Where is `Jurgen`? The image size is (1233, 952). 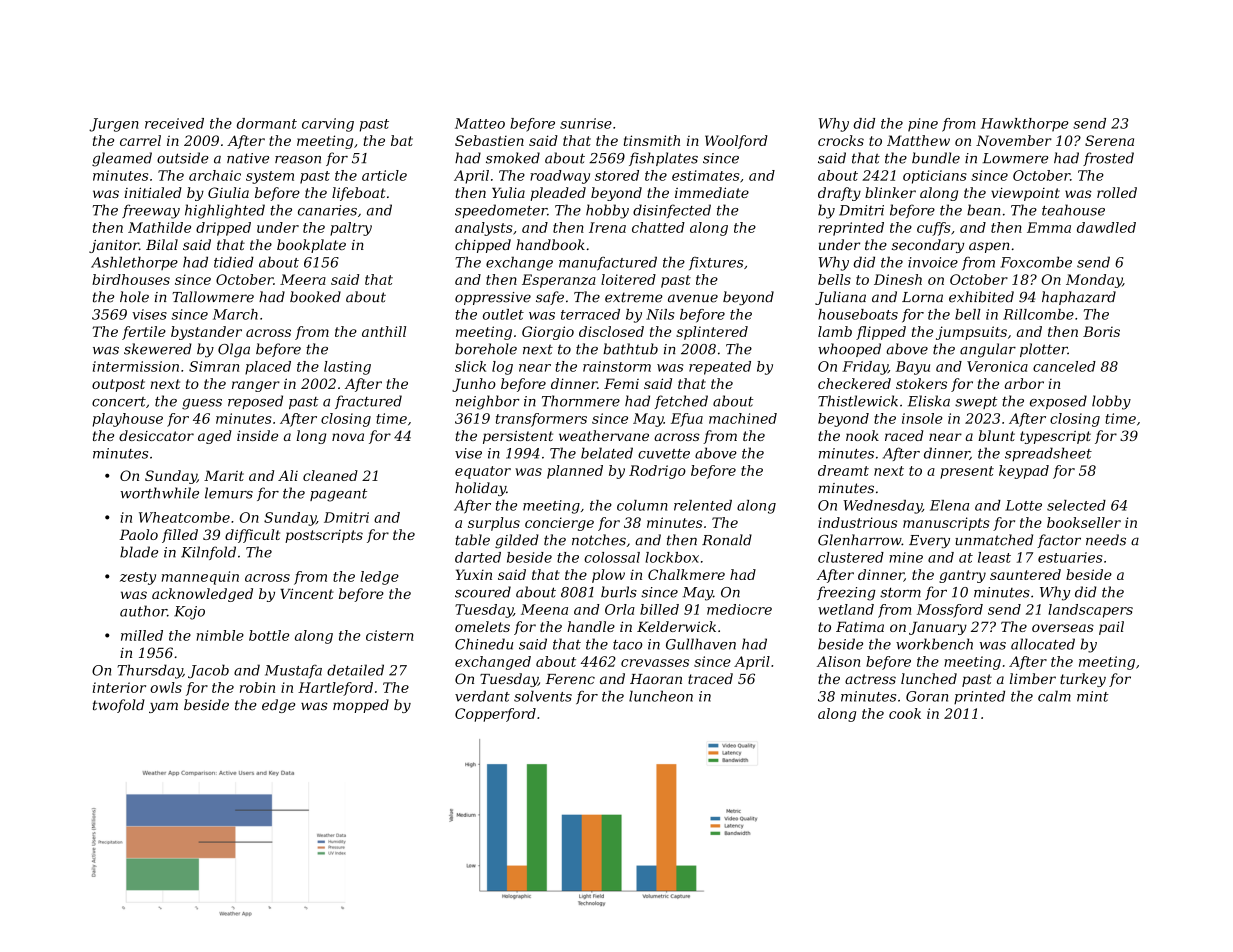 Jurgen is located at coordinates (114, 125).
